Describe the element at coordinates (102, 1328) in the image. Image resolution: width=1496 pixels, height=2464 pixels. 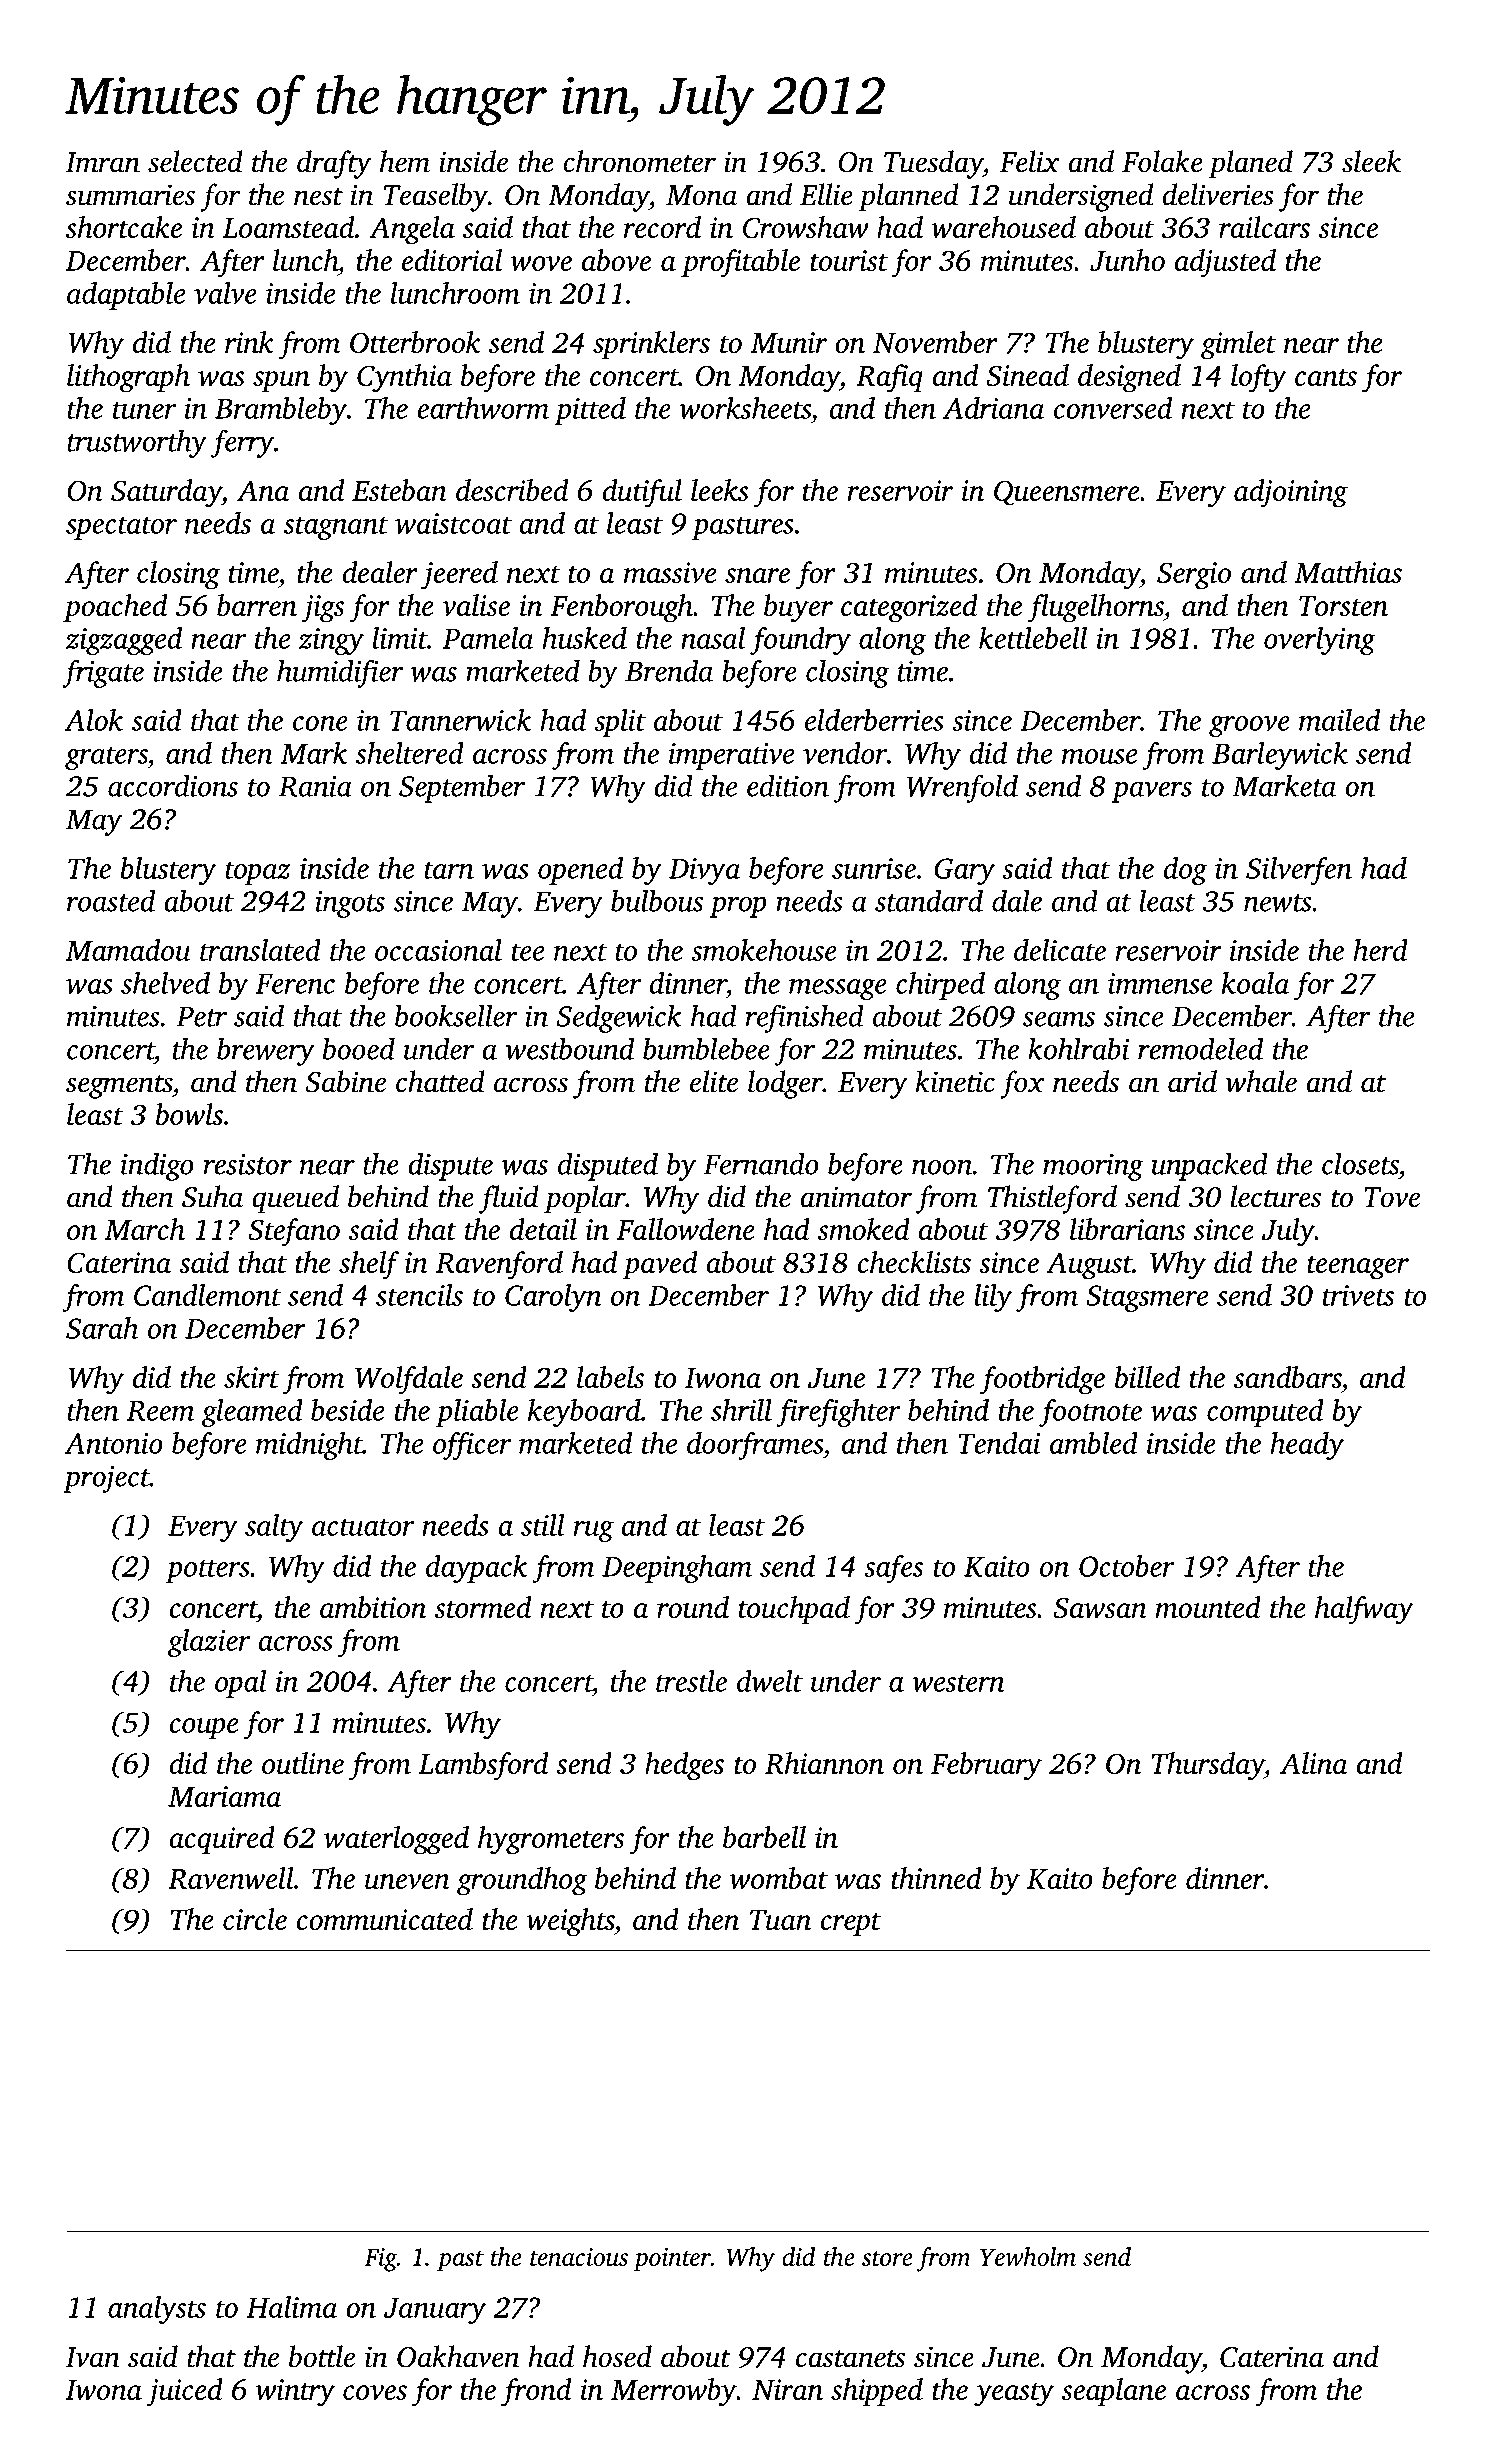
I see `Sarah` at that location.
